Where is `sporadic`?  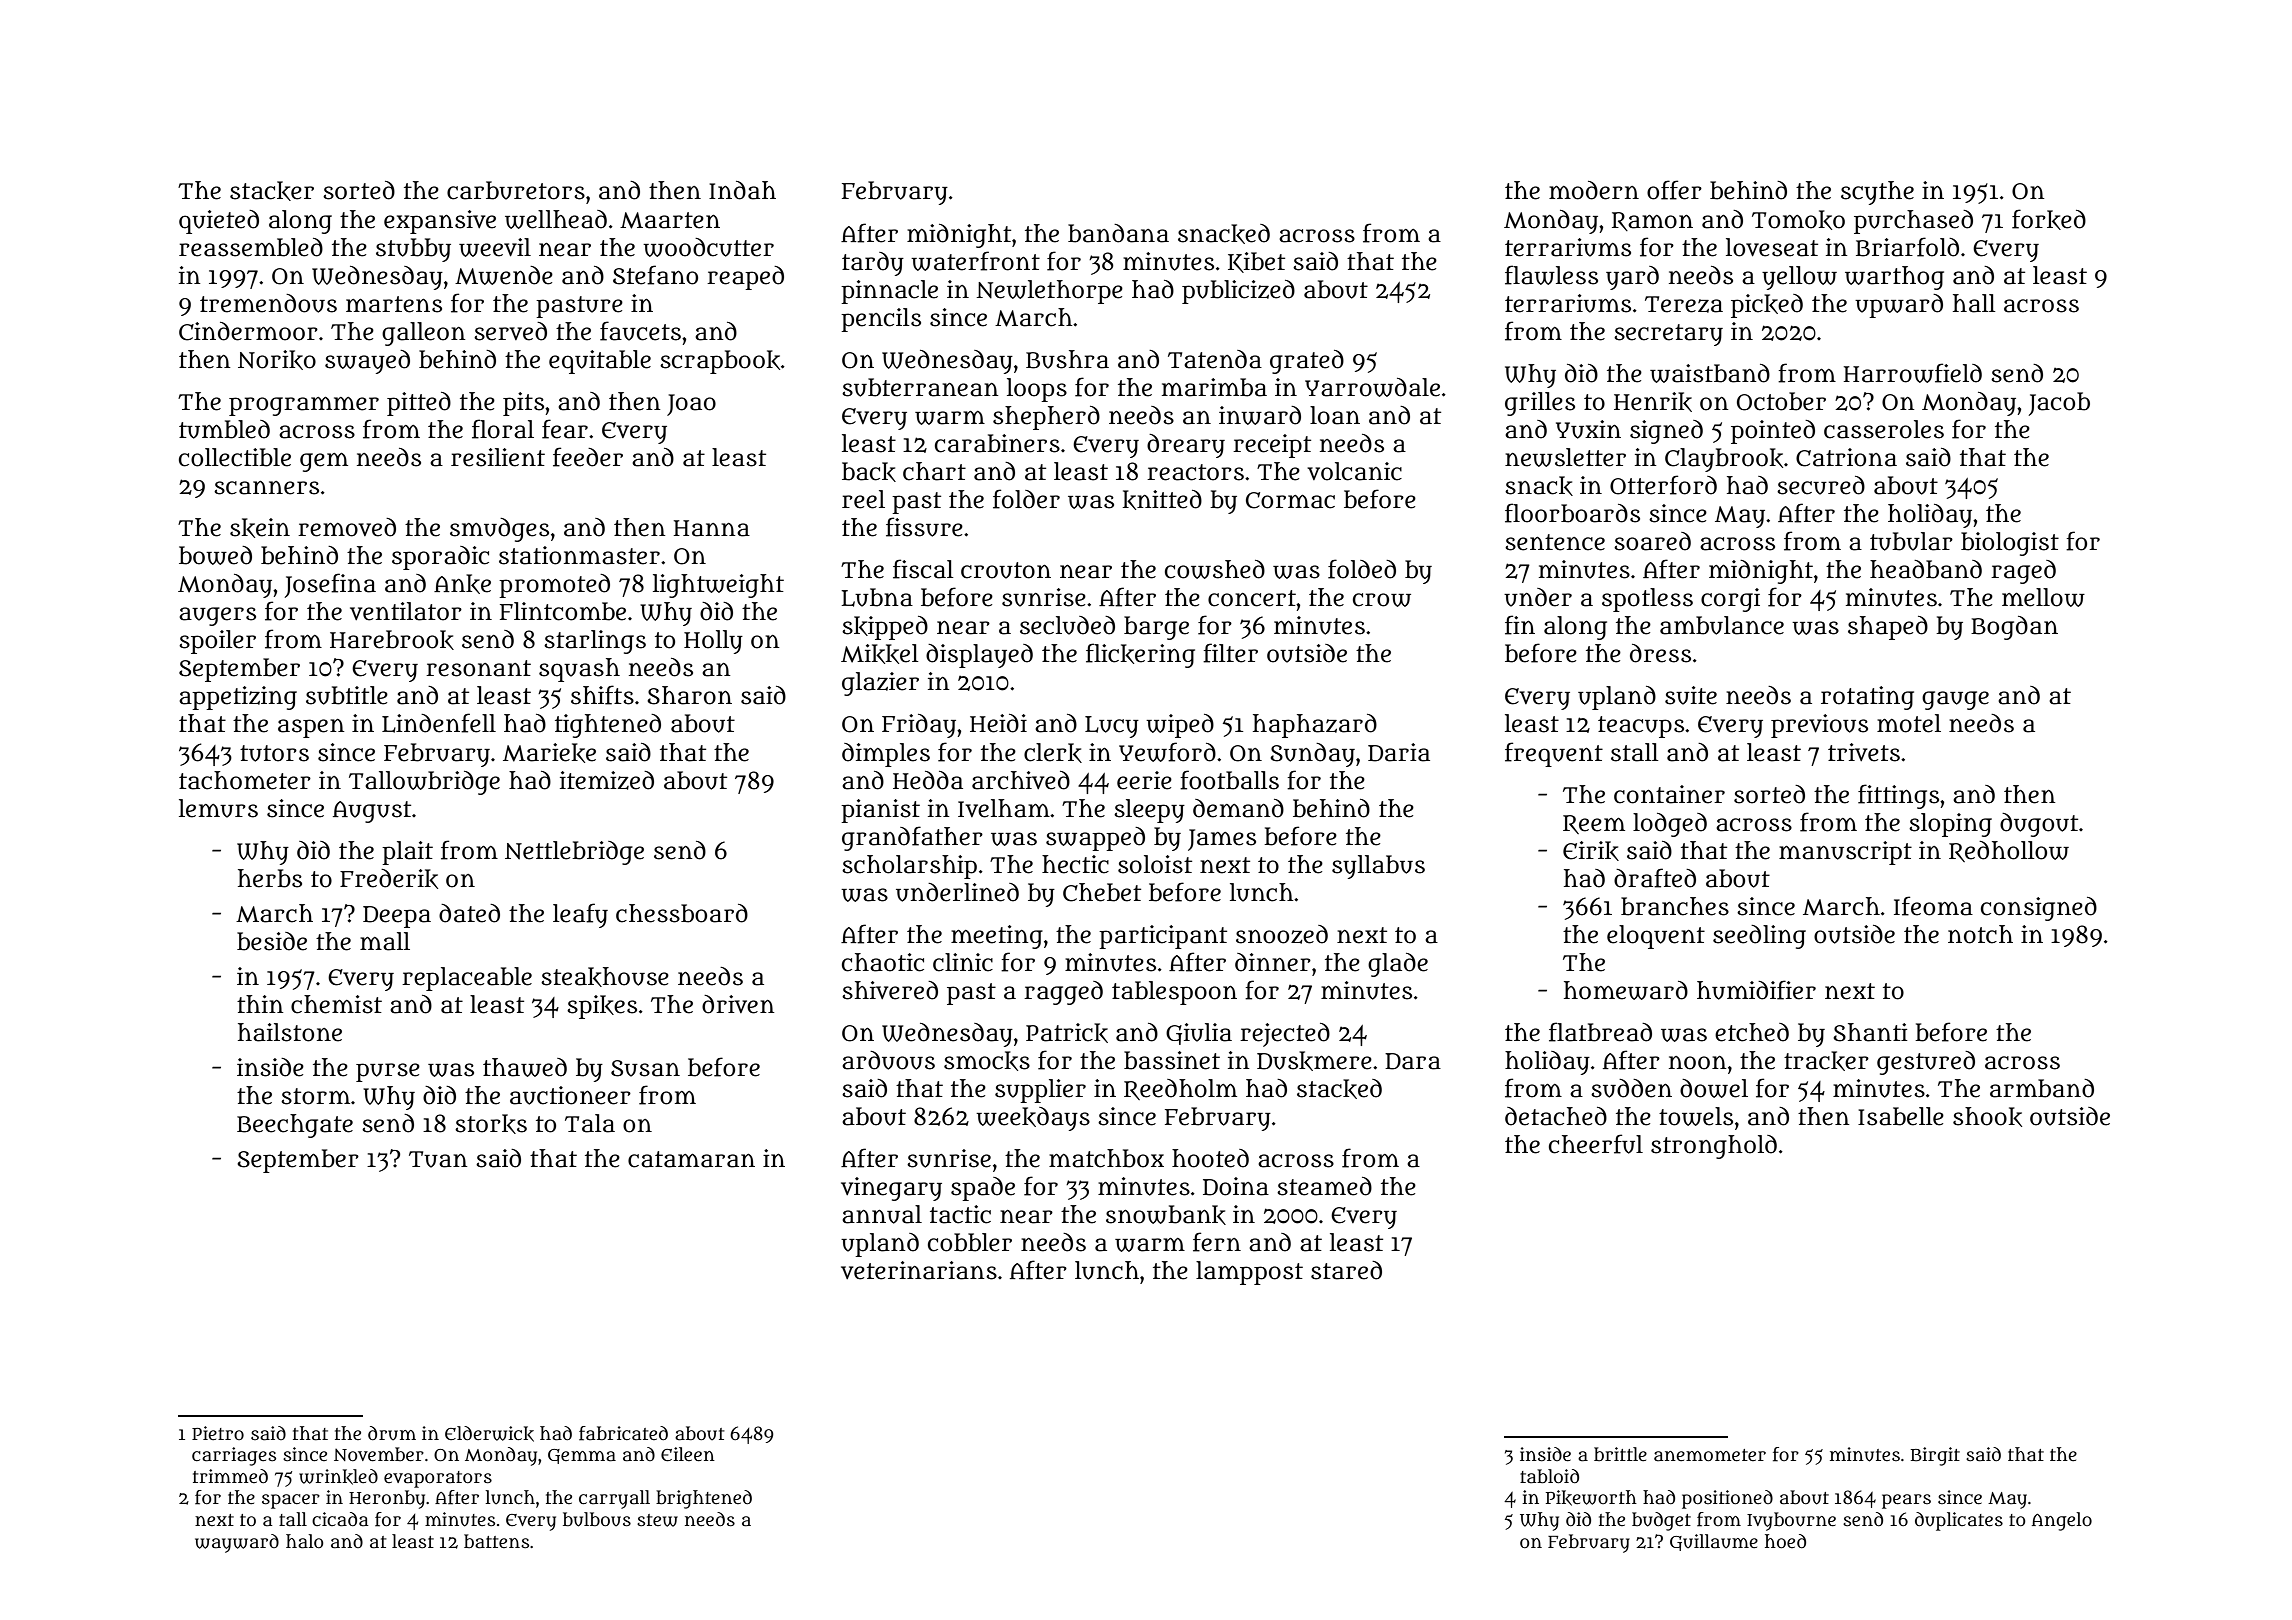 sporadic is located at coordinates (440, 558).
